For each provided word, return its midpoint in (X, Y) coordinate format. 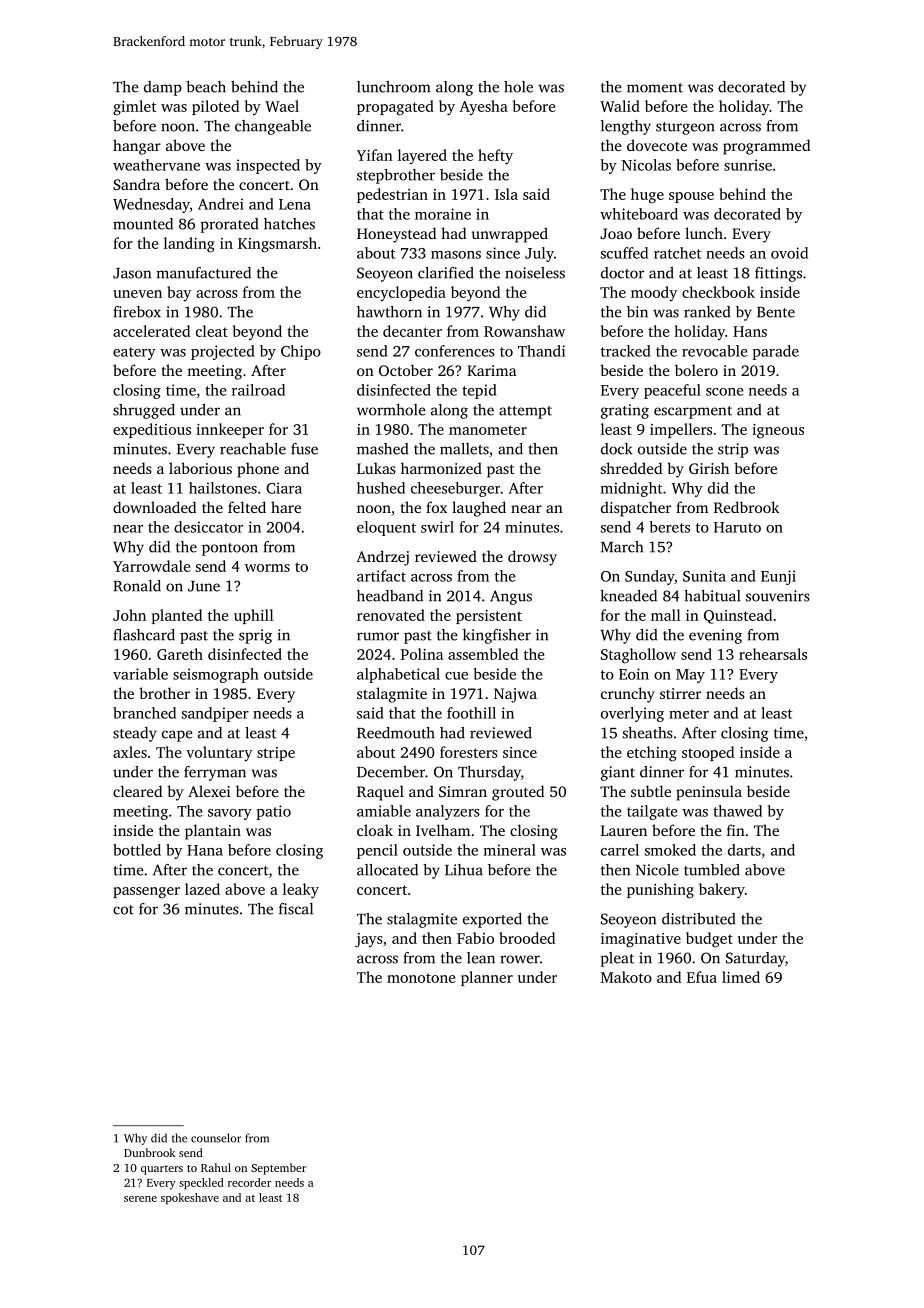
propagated (395, 108)
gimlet (134, 108)
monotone (421, 978)
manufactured (204, 273)
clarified (446, 273)
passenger (146, 893)
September (278, 1169)
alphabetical (398, 675)
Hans (750, 331)
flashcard (144, 635)
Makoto (626, 977)
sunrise (748, 165)
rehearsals (773, 654)
